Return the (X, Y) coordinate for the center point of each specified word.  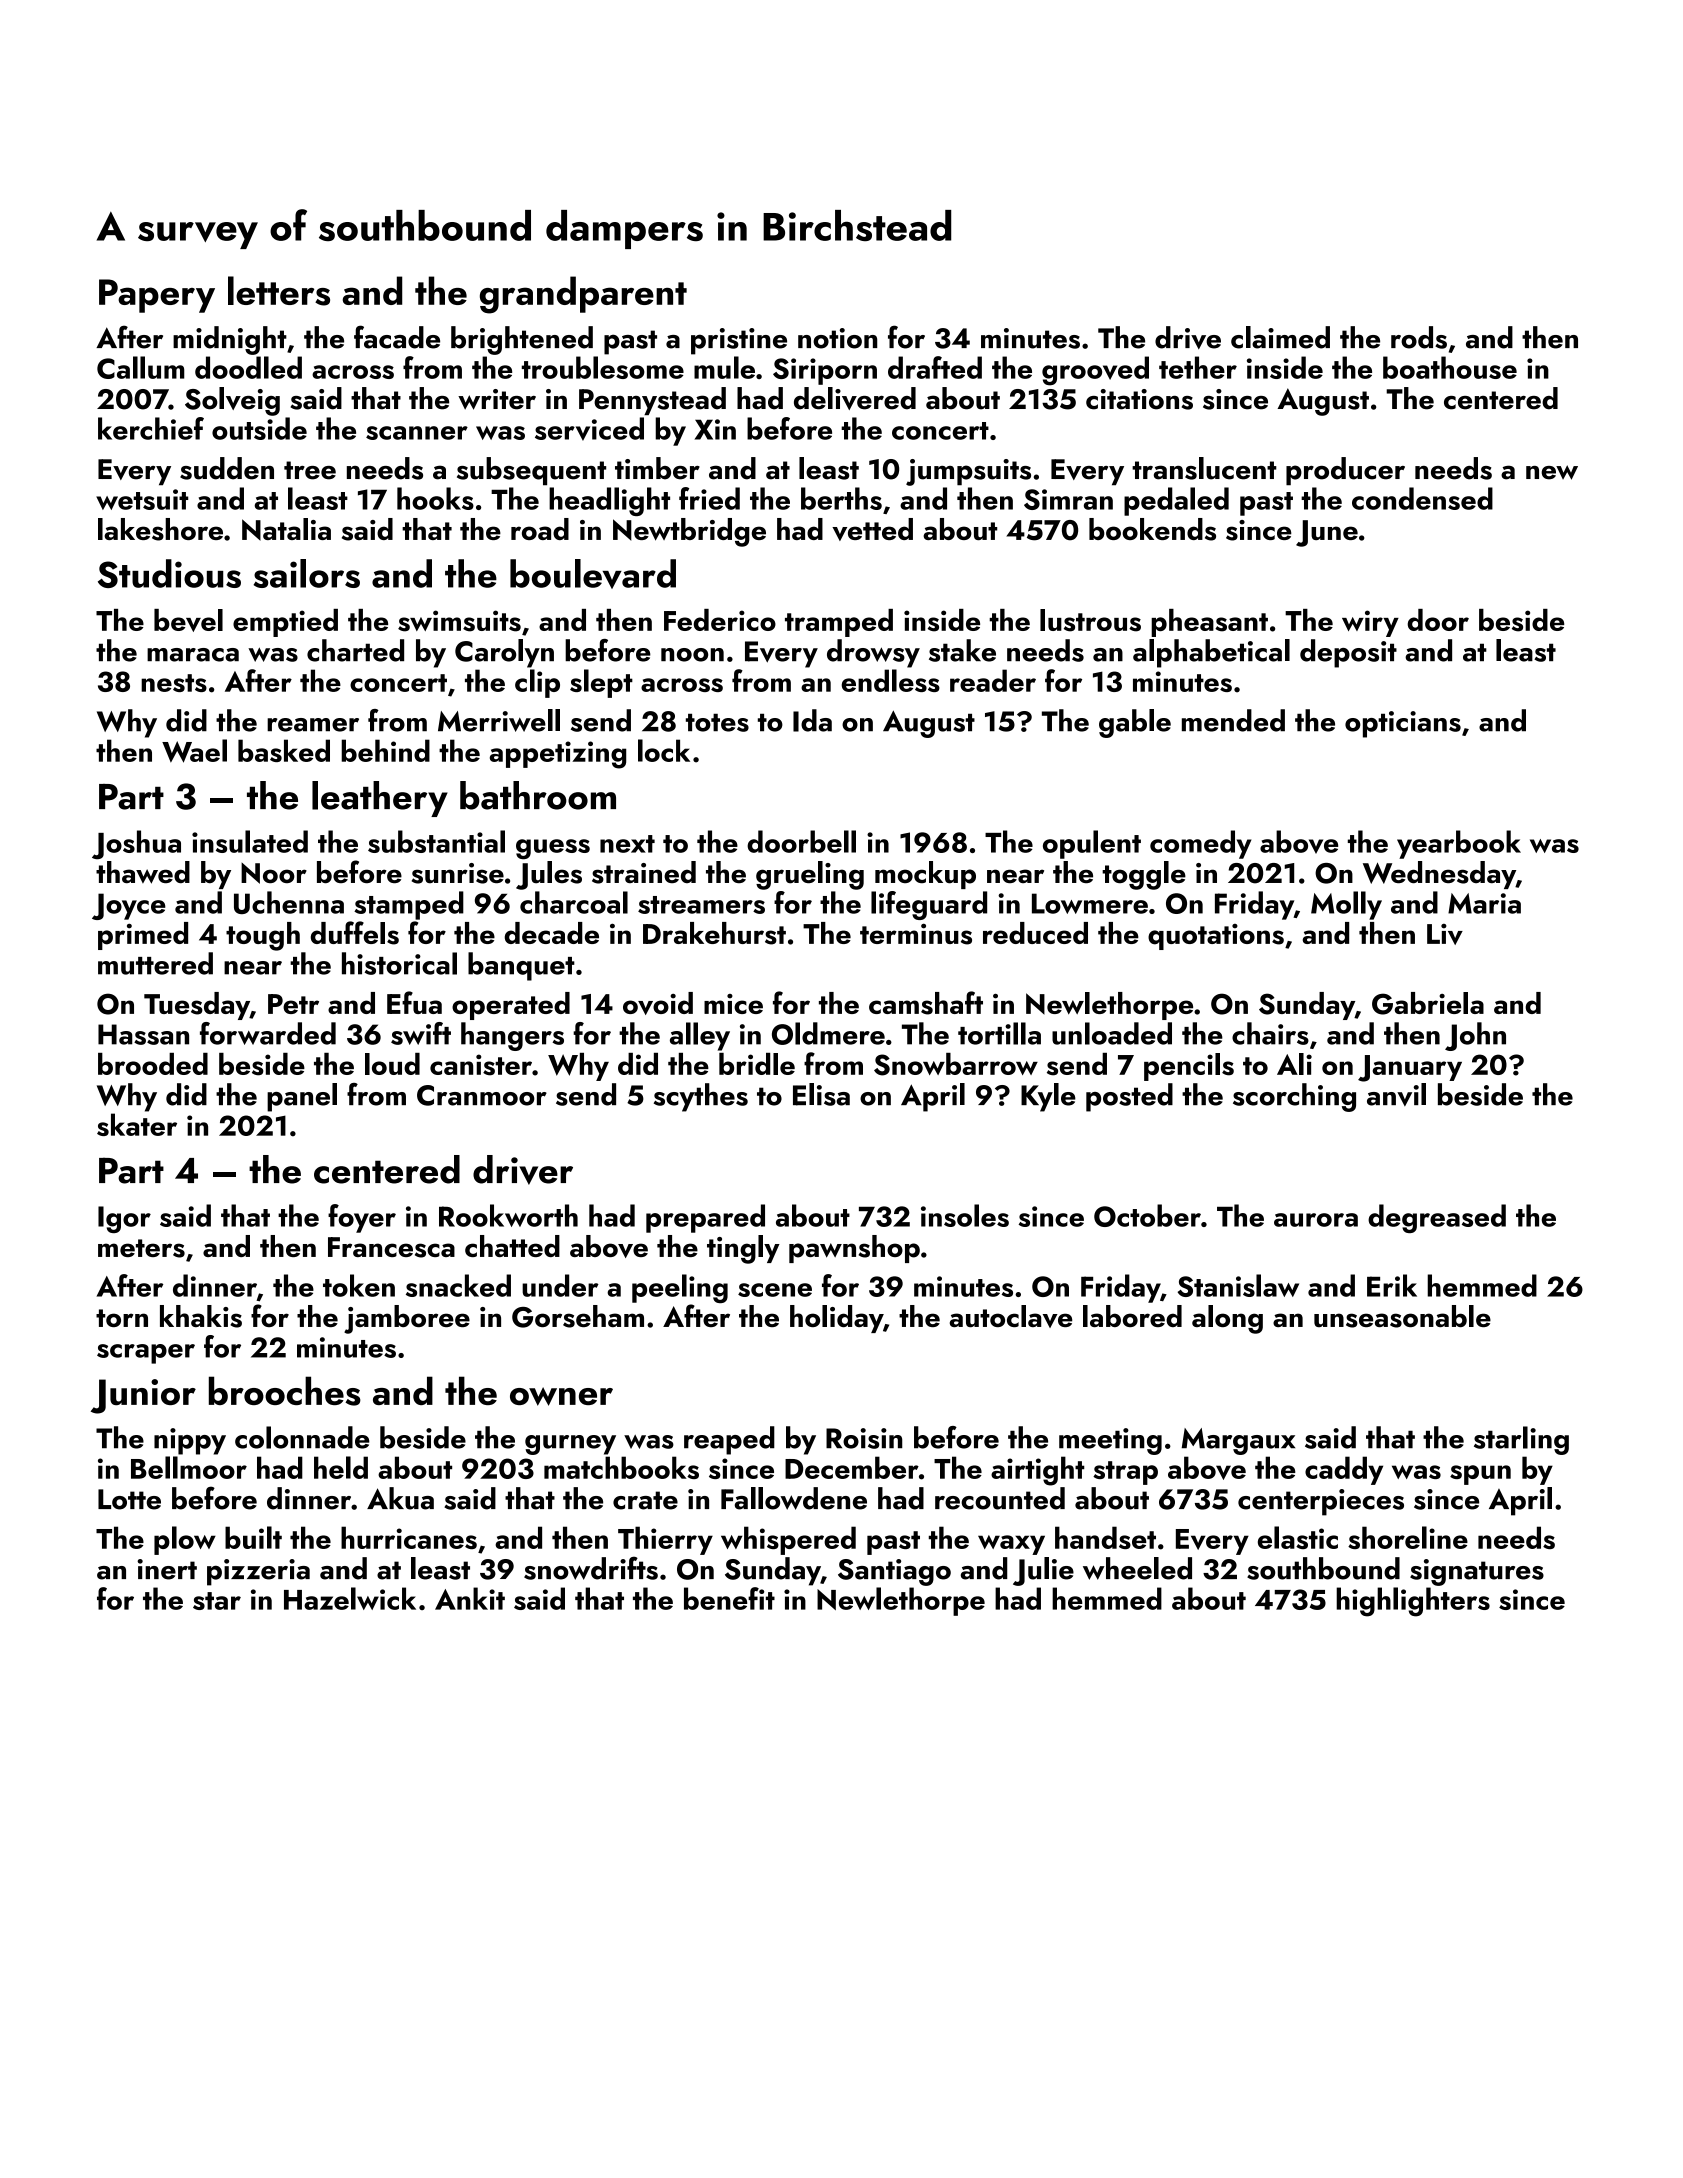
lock (664, 750)
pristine (739, 341)
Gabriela (1428, 1003)
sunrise (458, 873)
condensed (1422, 498)
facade (397, 337)
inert (167, 1569)
